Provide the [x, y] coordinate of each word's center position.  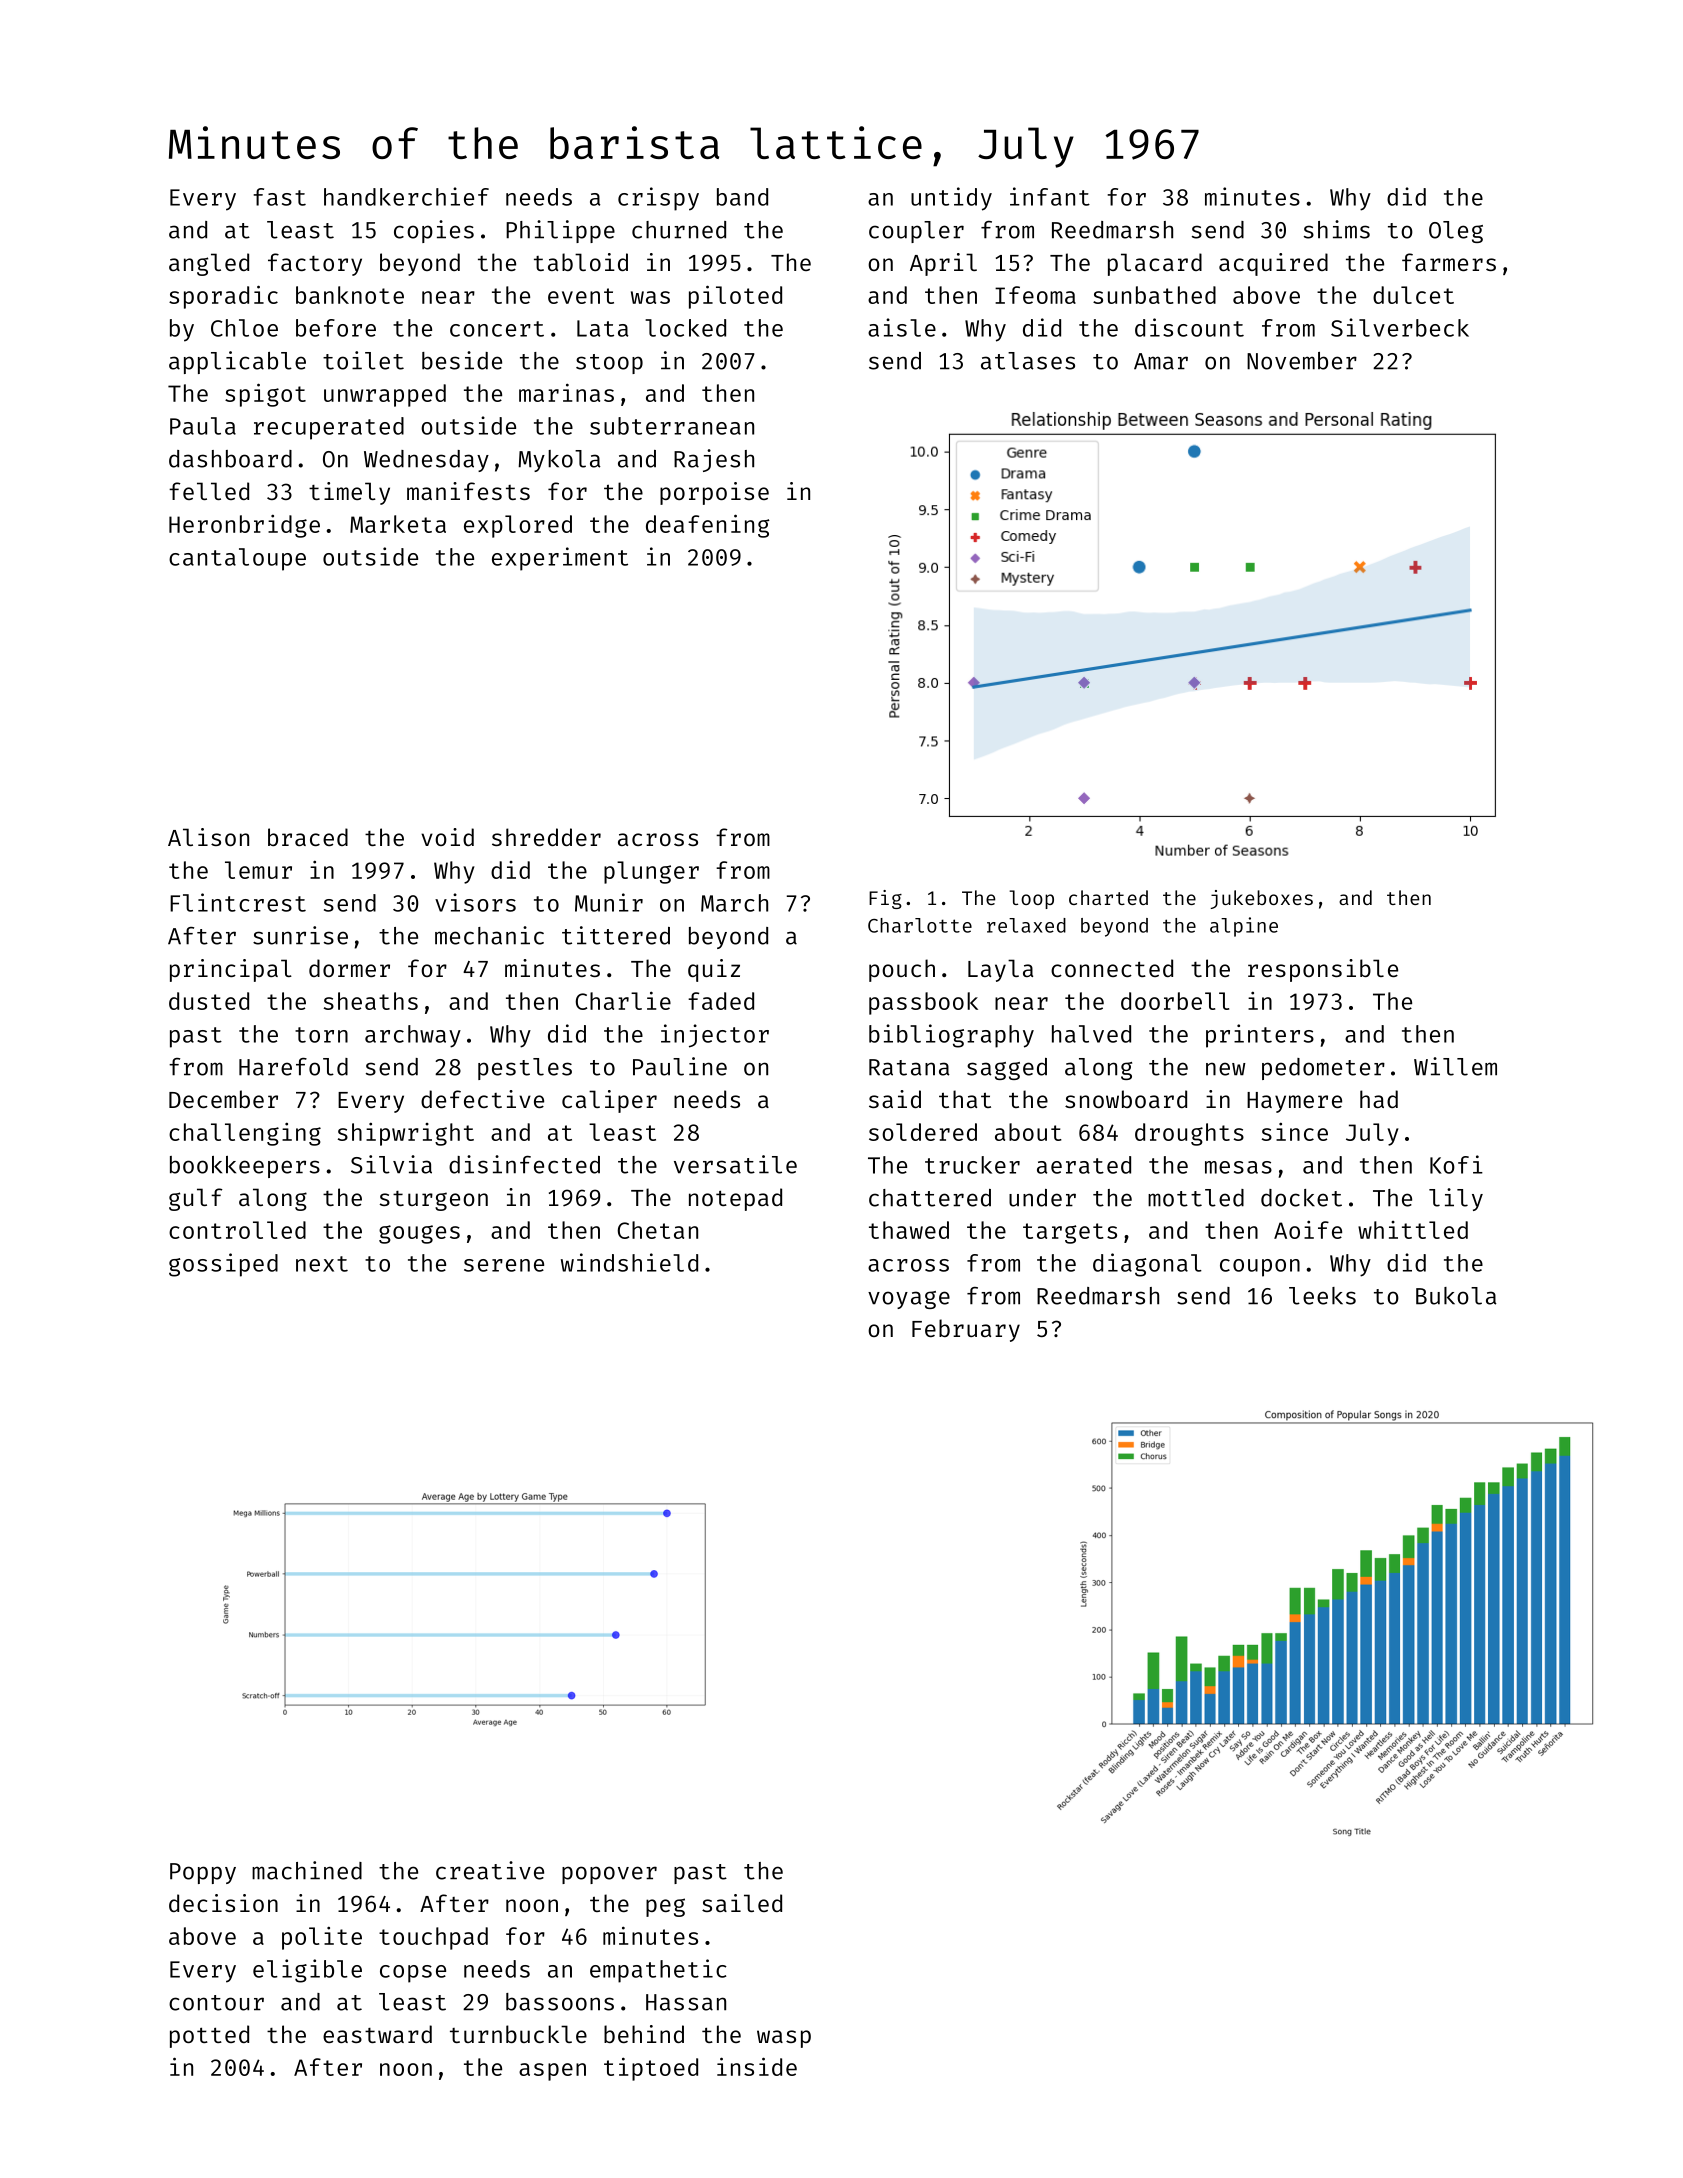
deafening [708, 526]
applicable [237, 362]
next [322, 1264]
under [1042, 1198]
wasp [784, 2039]
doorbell [1175, 1001]
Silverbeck [1400, 327]
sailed [742, 1903]
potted [209, 2036]
